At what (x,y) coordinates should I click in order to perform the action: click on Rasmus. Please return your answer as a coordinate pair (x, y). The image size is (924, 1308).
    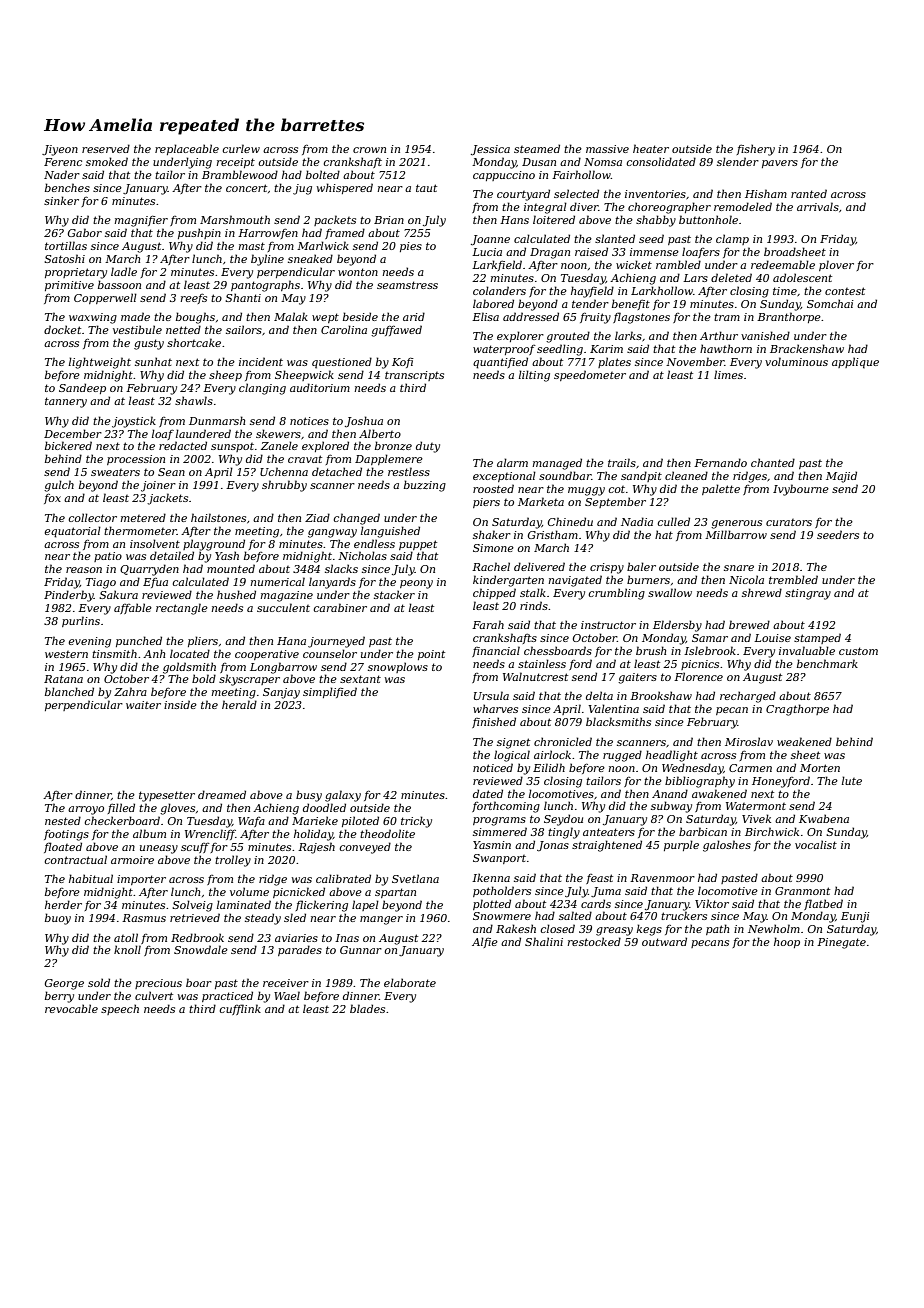
    Looking at the image, I should click on (144, 918).
